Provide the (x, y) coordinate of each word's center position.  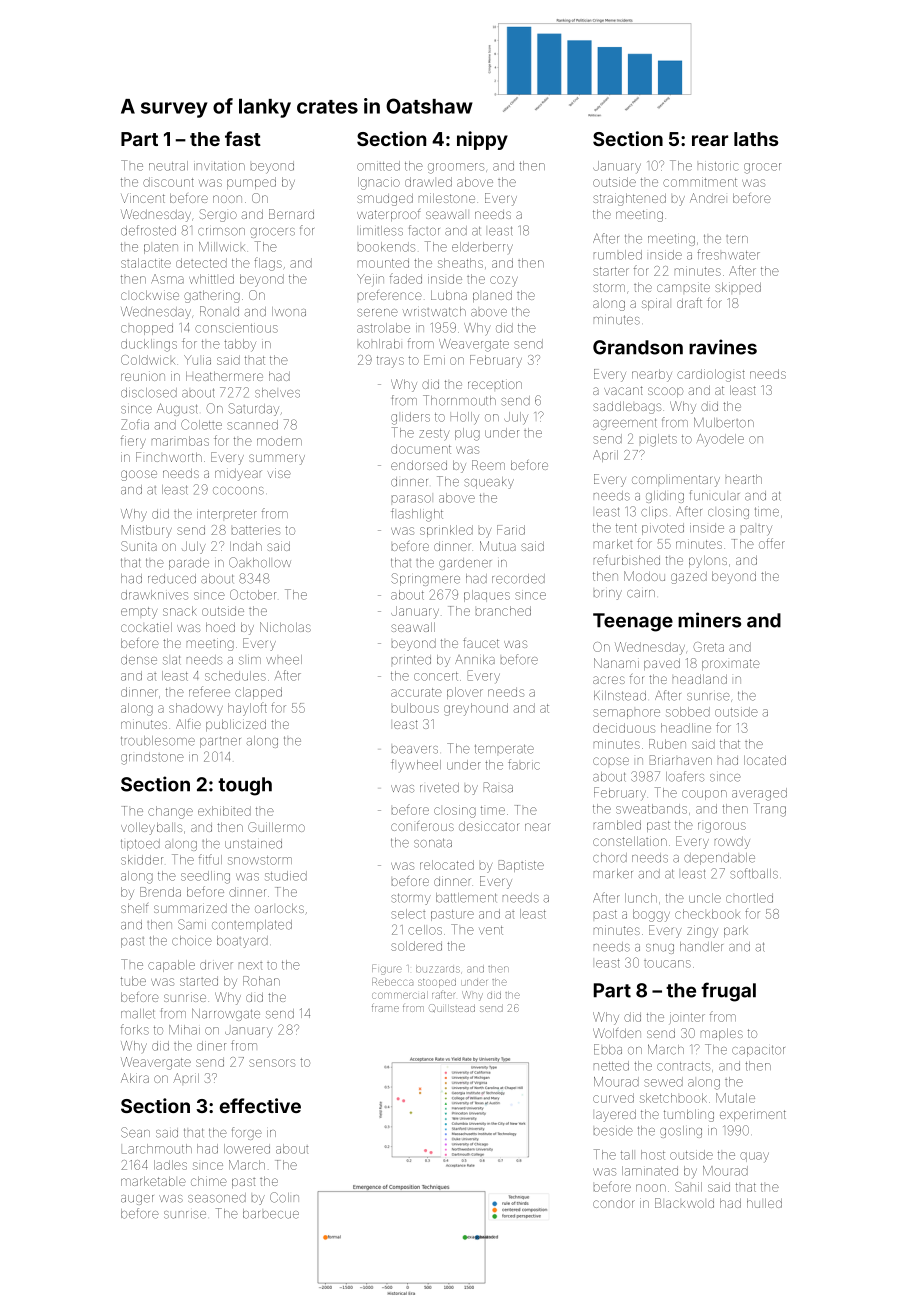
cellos (425, 930)
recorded (518, 579)
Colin (284, 1197)
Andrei (707, 198)
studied (286, 876)
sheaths (460, 263)
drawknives (154, 595)
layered (616, 1116)
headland (700, 679)
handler (701, 947)
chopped (147, 329)
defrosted (148, 230)
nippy (482, 140)
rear (710, 140)
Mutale (735, 1098)
